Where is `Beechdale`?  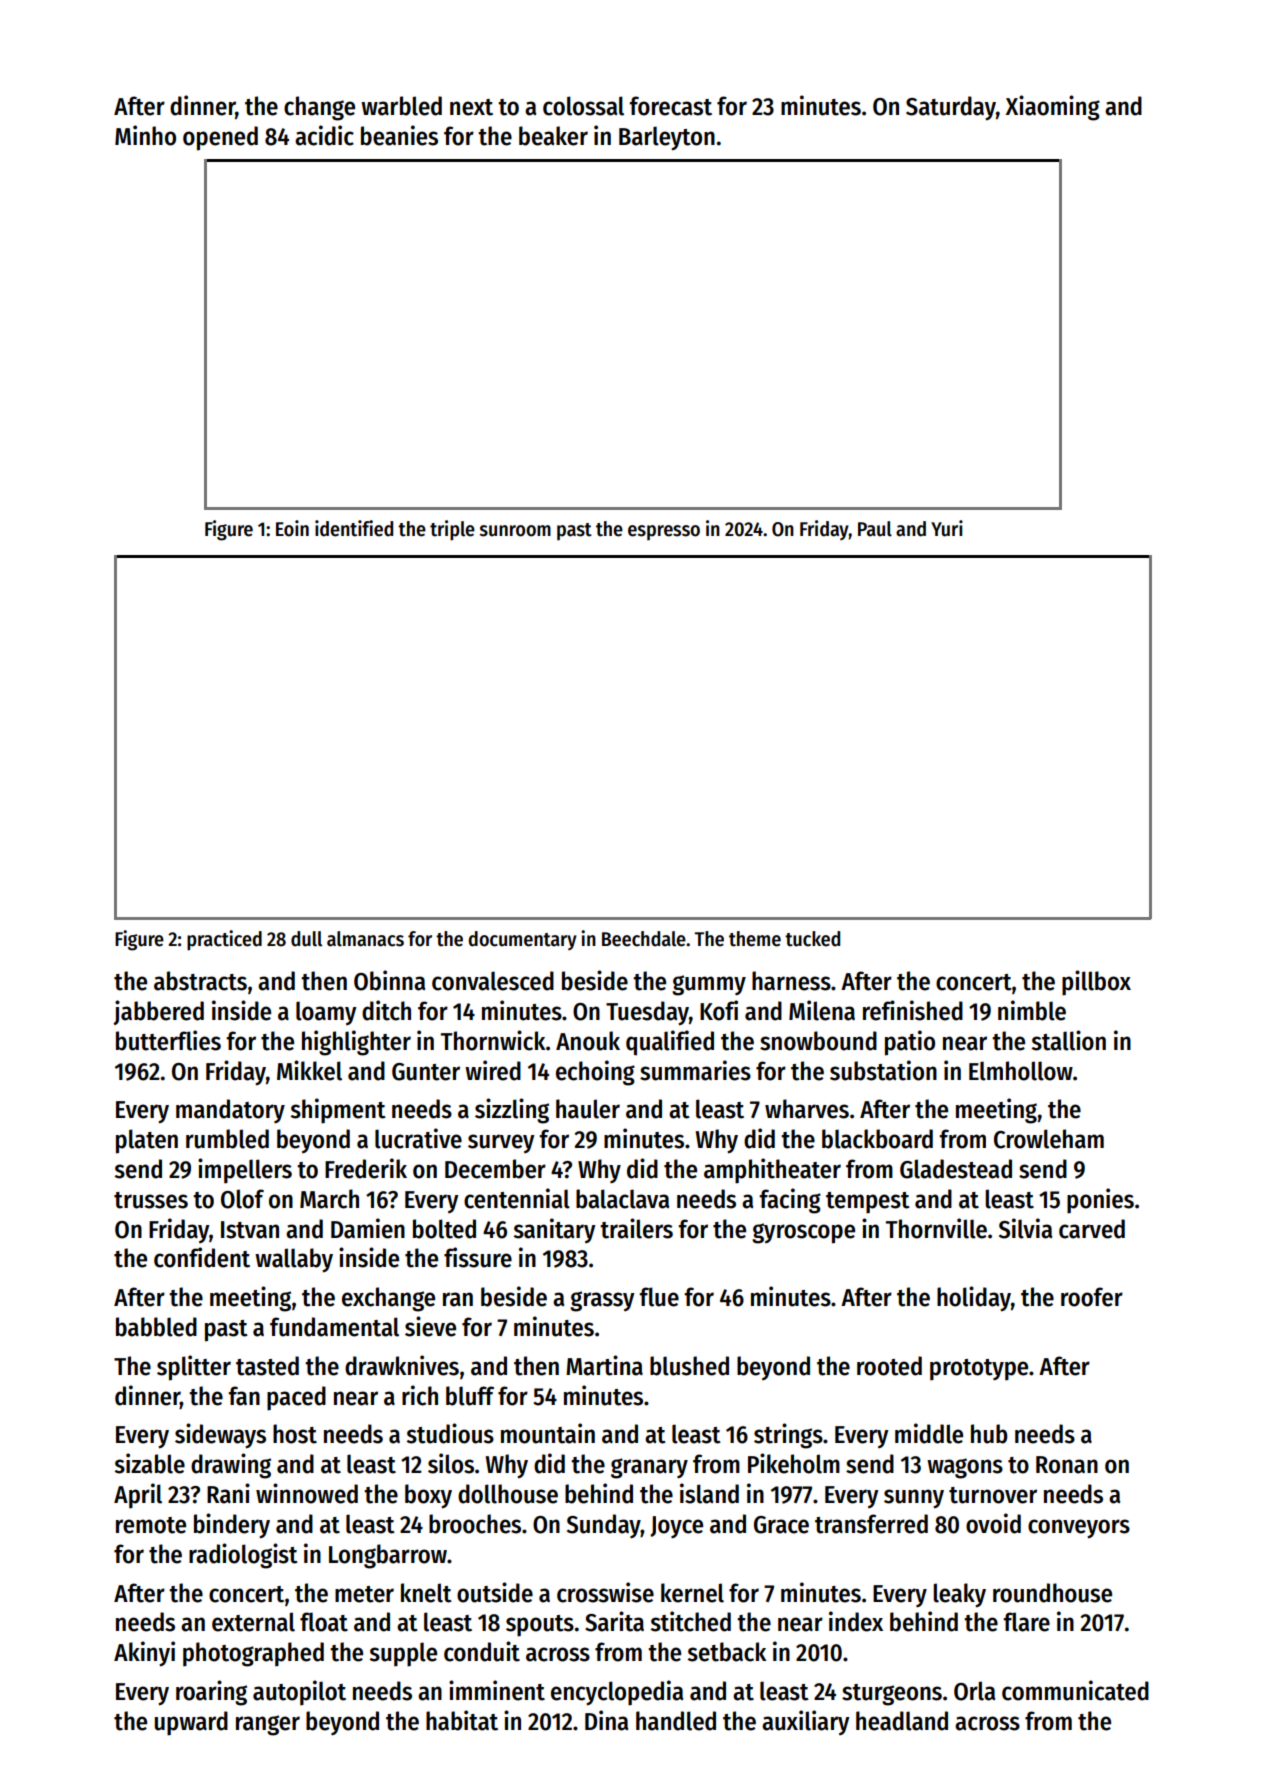
Beechdale is located at coordinates (644, 939).
